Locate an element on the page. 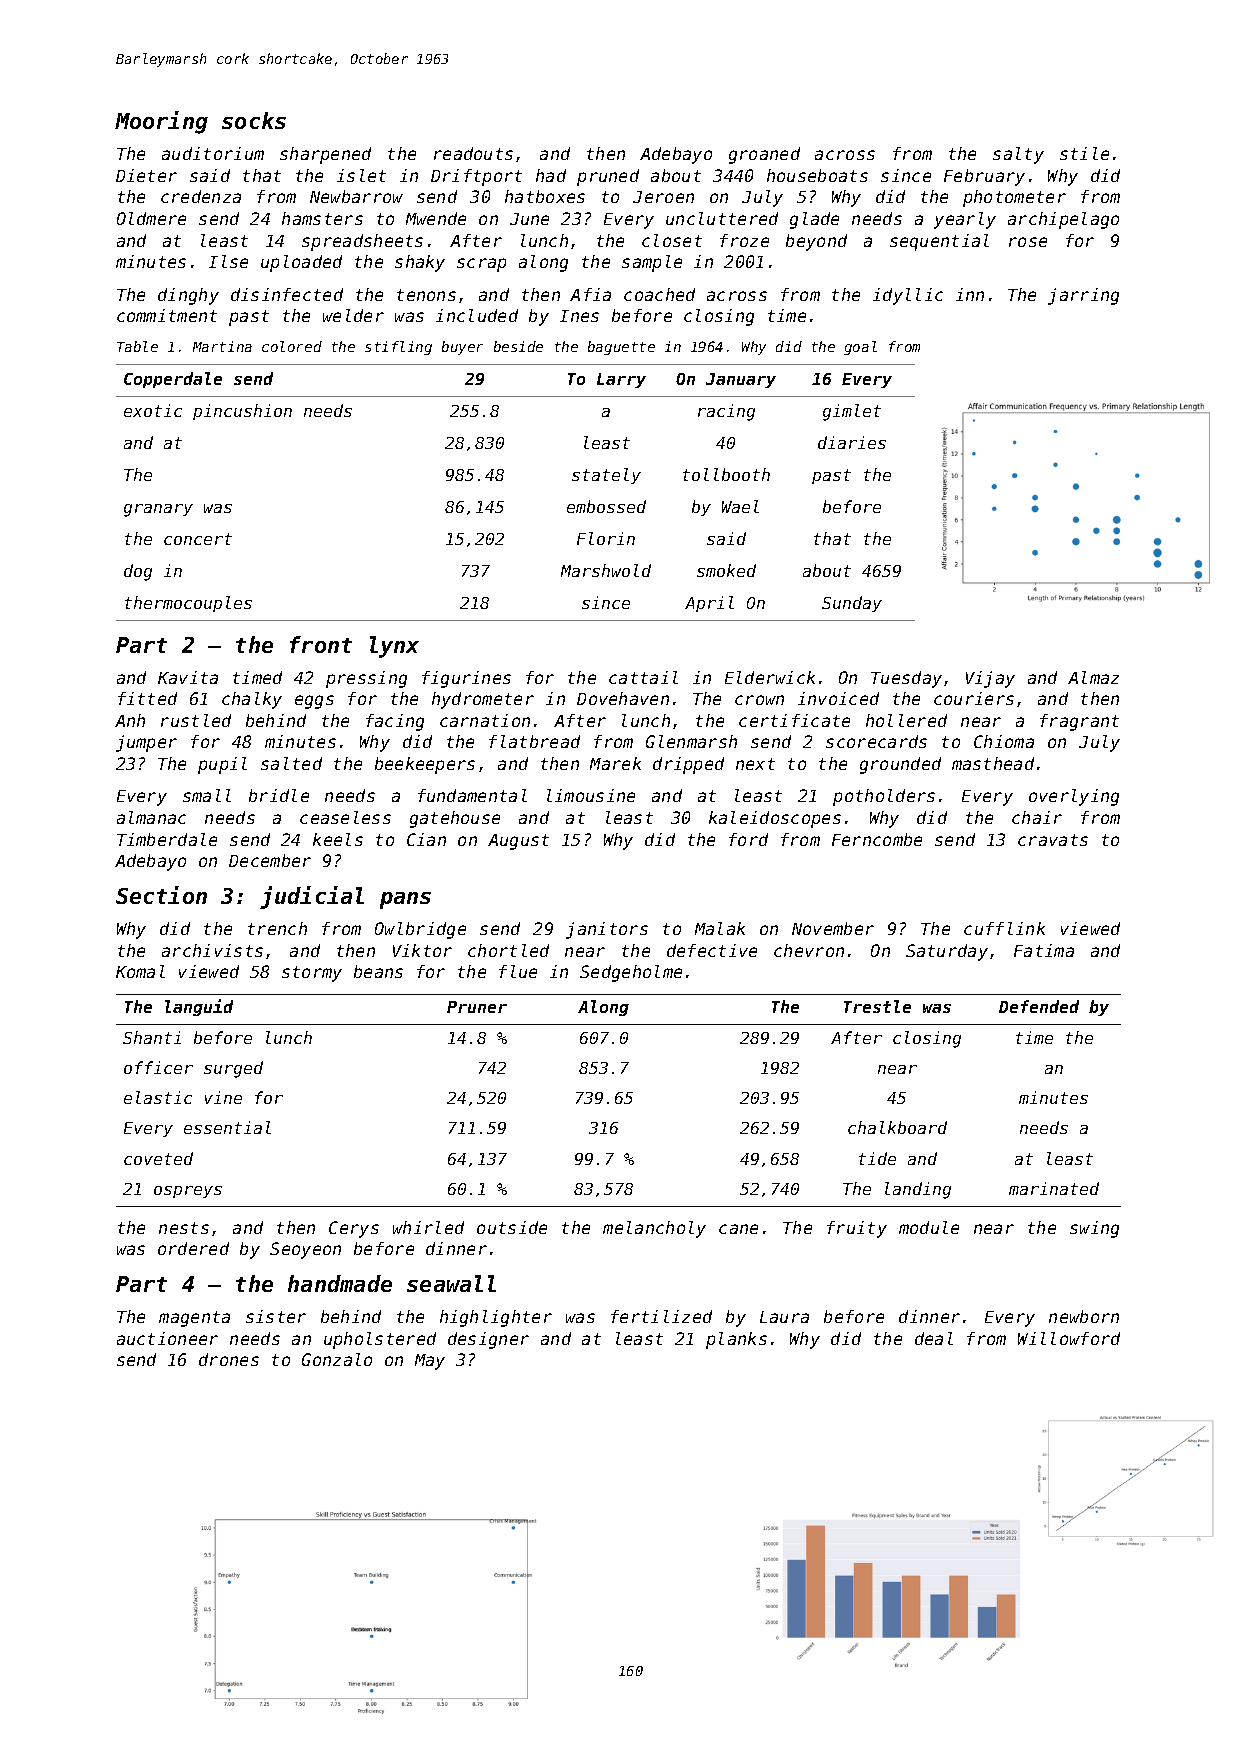  surged is located at coordinates (233, 1069).
